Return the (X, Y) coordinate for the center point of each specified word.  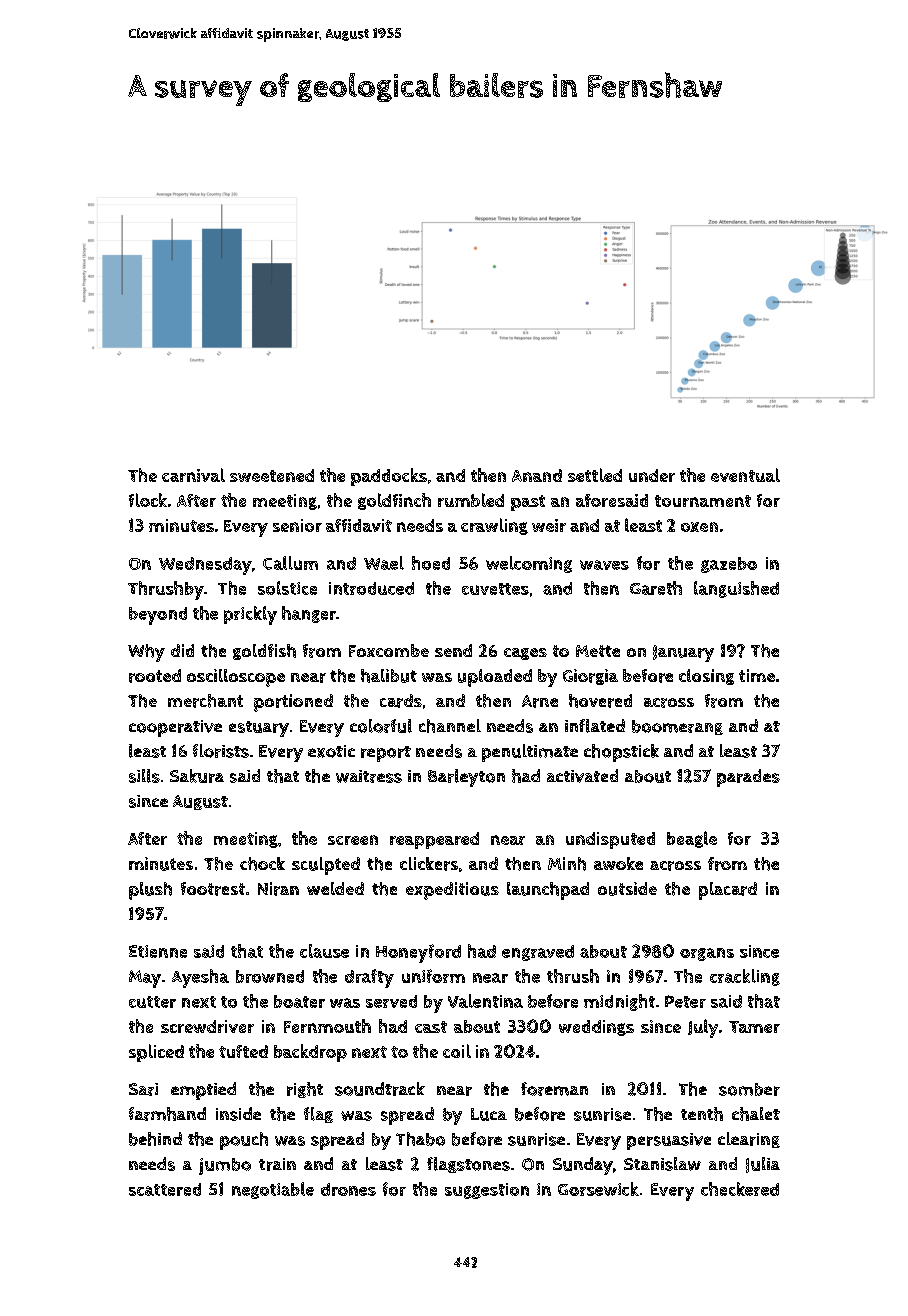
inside (238, 1114)
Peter (685, 1001)
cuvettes (495, 589)
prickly (250, 615)
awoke (618, 863)
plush (150, 891)
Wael (384, 563)
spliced (156, 1053)
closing (706, 677)
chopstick (621, 753)
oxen (699, 527)
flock (148, 500)
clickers (429, 864)
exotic (331, 751)
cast (431, 1027)
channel (450, 726)
